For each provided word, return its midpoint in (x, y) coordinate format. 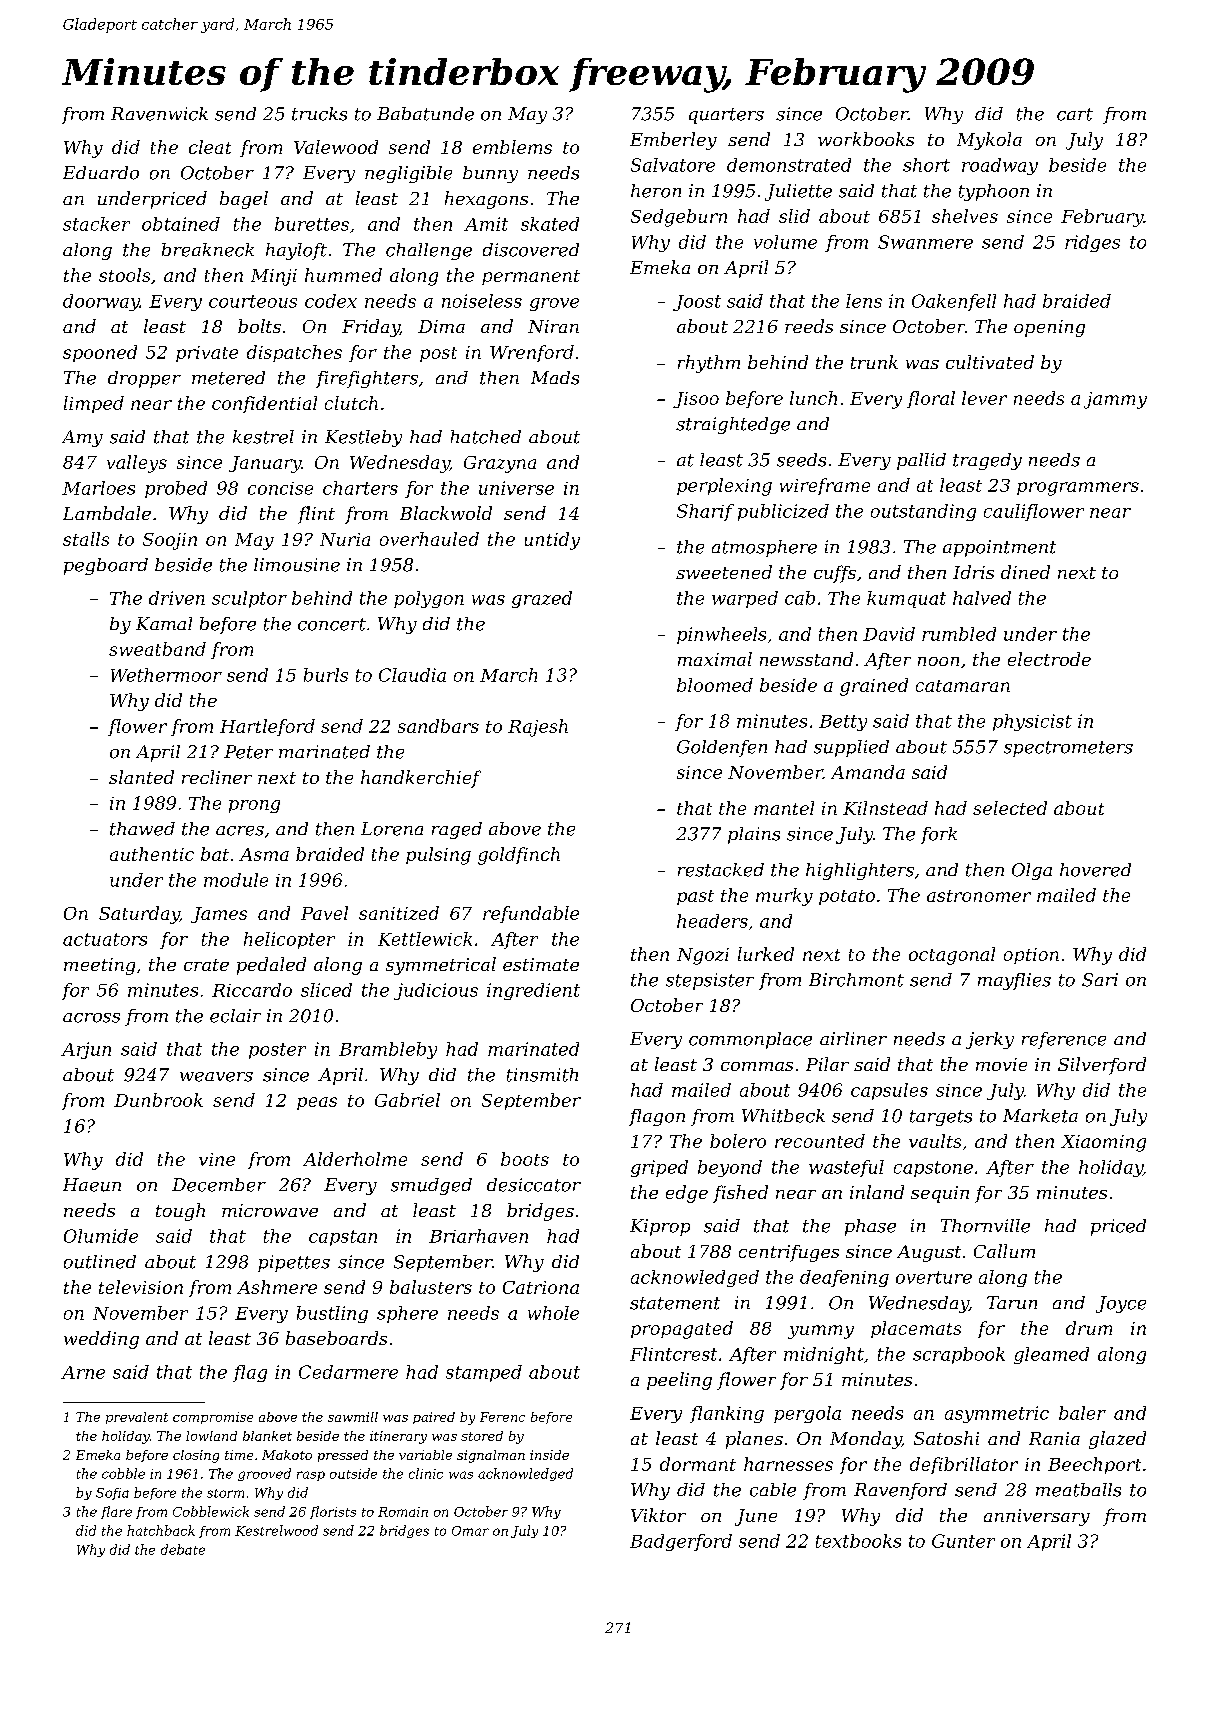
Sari (1100, 980)
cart (1075, 114)
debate (183, 1549)
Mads (555, 378)
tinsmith (542, 1075)
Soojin (170, 541)
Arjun (86, 1050)
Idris (973, 572)
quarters (726, 116)
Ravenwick (159, 114)
